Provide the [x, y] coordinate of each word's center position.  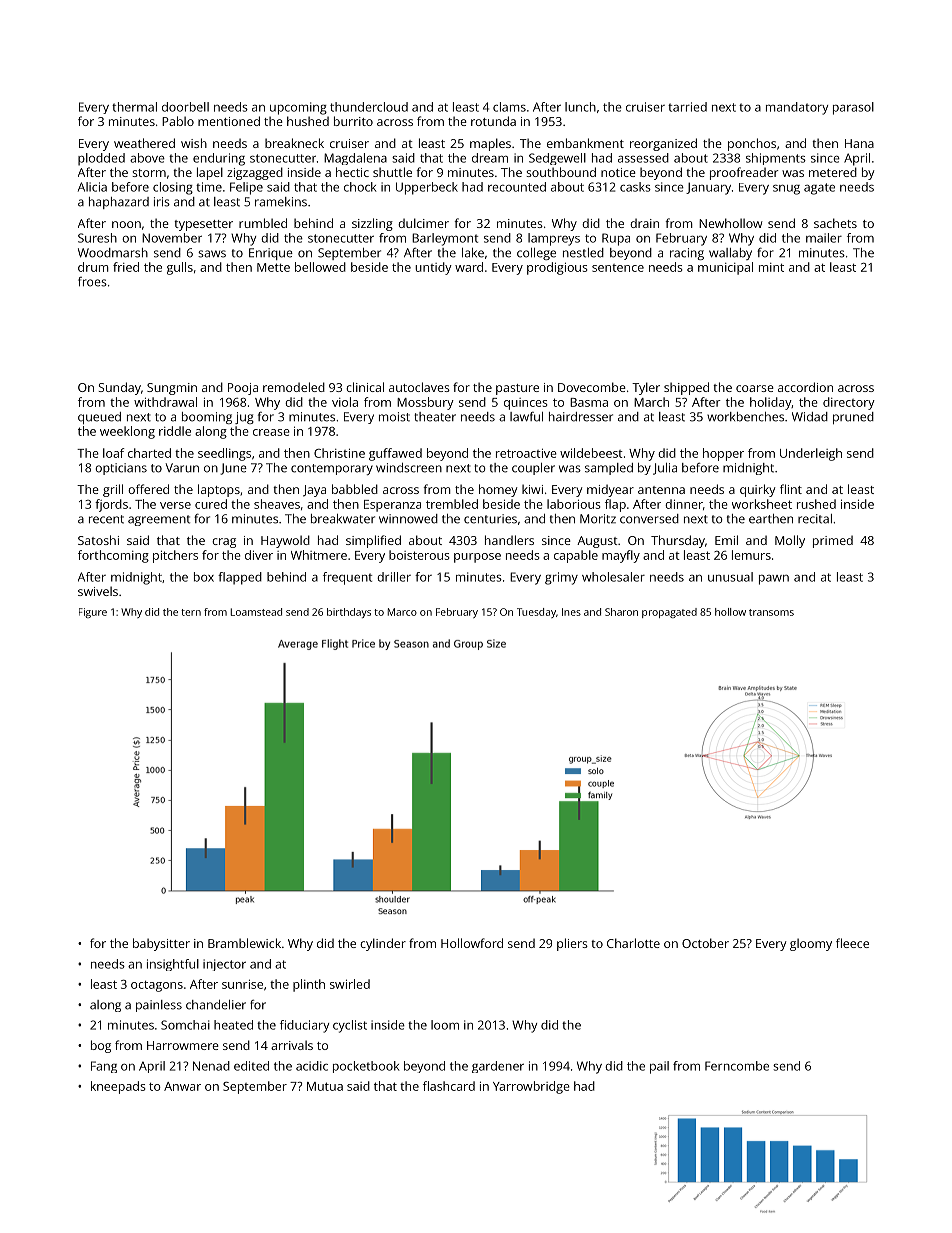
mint [771, 267]
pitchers [175, 556]
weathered [144, 143]
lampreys [554, 239]
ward [469, 267]
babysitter [161, 944]
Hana [859, 143]
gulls [180, 268]
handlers [509, 540]
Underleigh [811, 454]
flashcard [449, 1086]
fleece [852, 943]
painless [159, 1006]
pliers [572, 944]
